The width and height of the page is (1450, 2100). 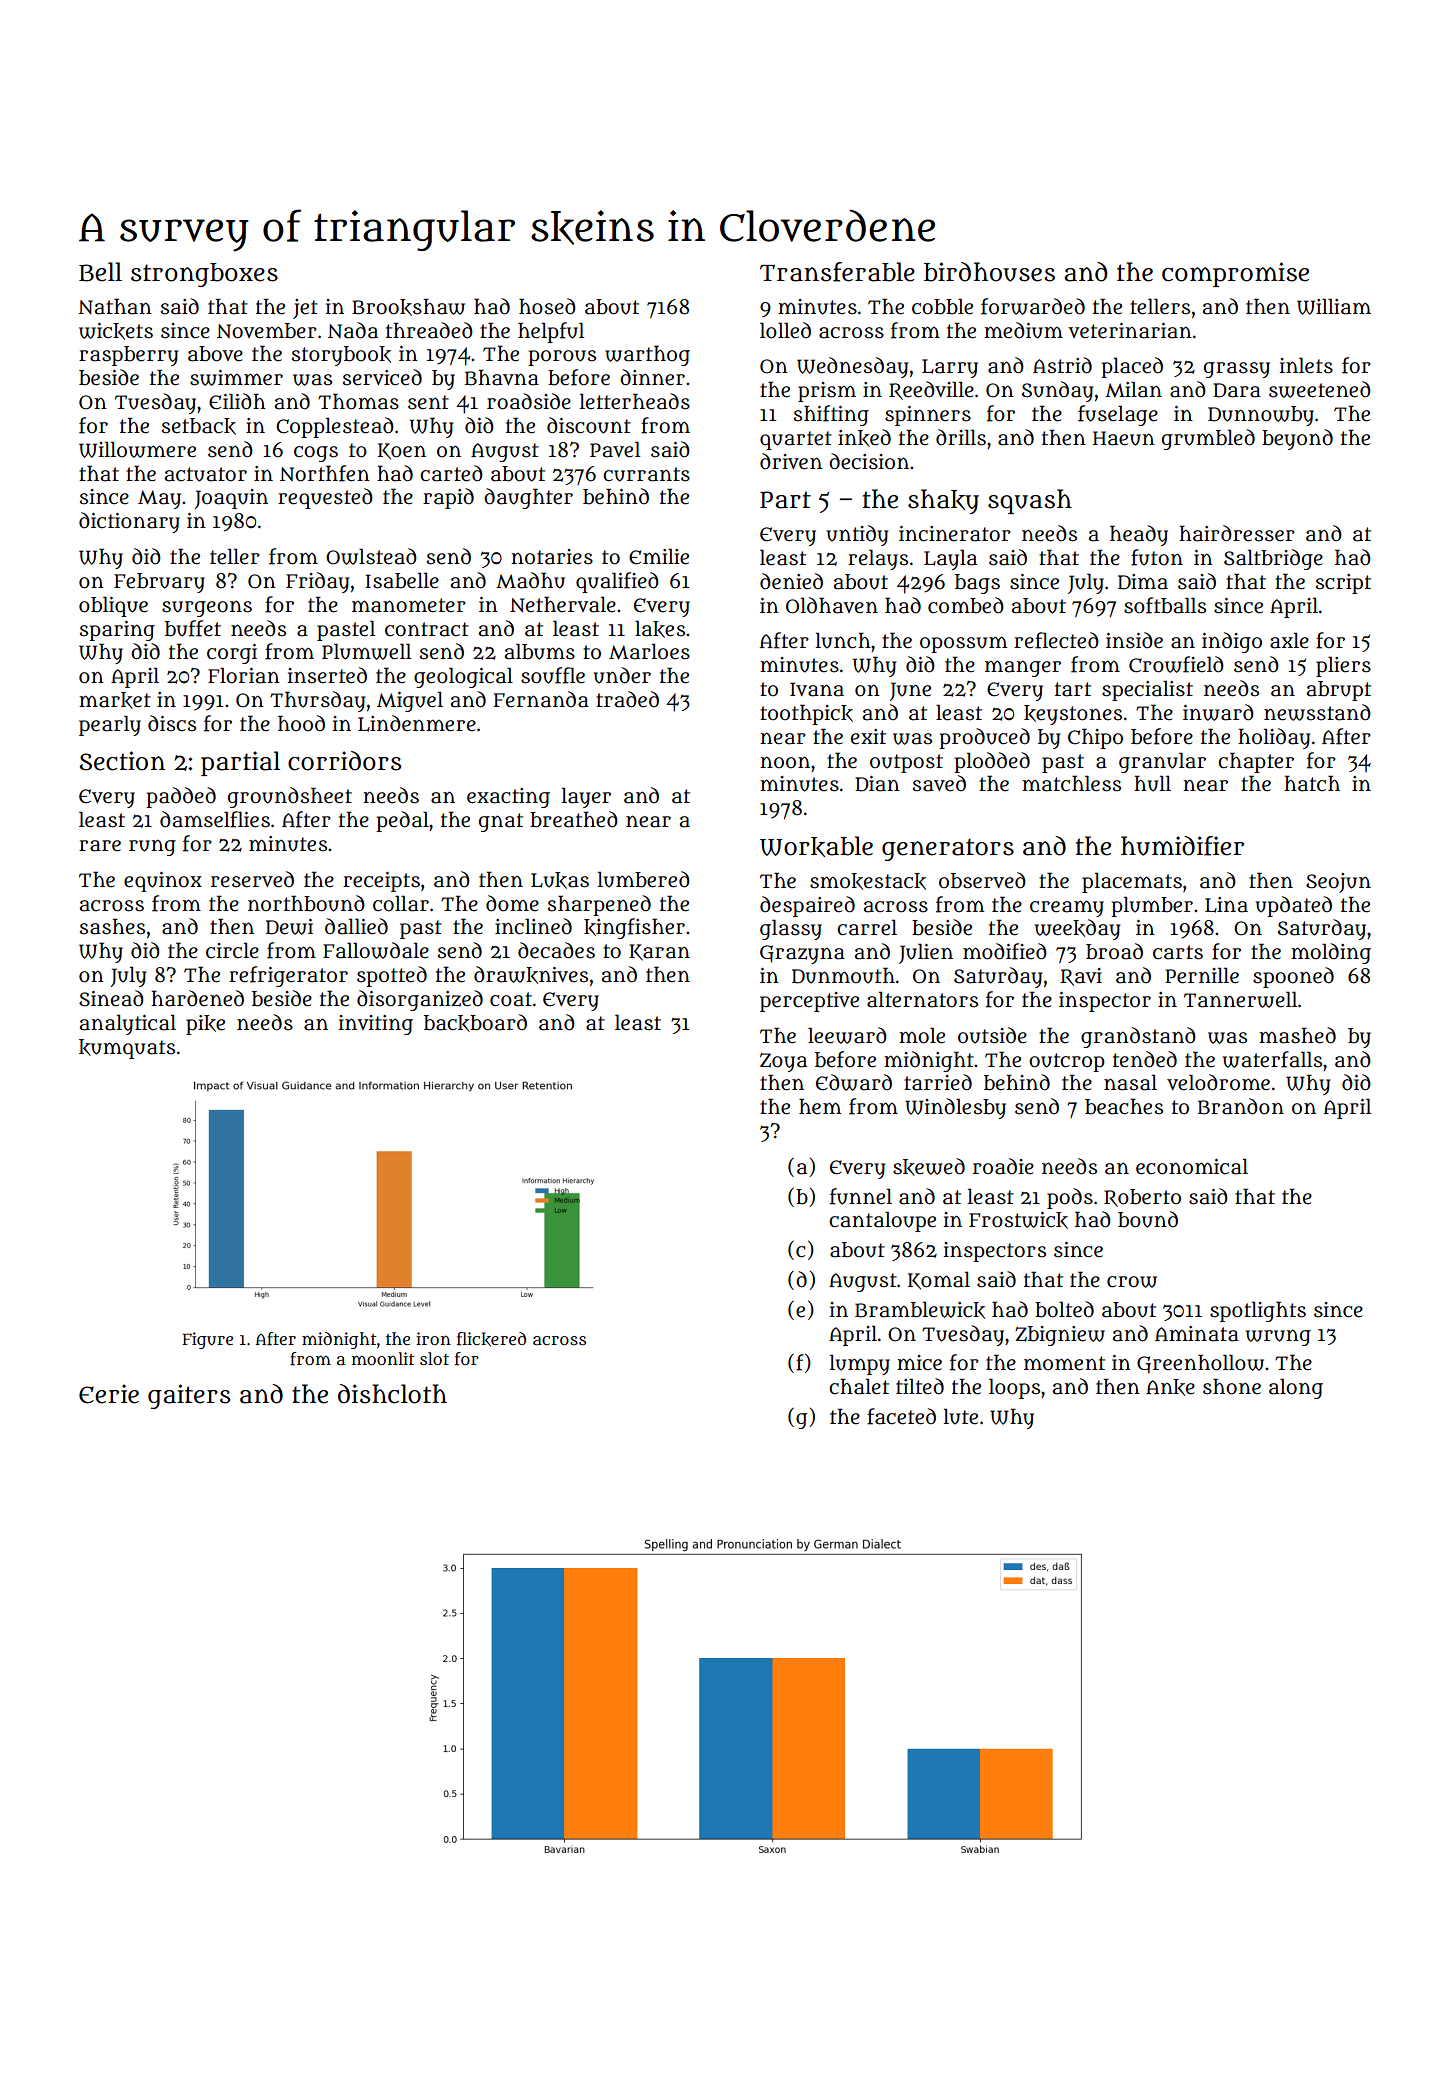 What do you see at coordinates (1343, 666) in the page?
I see `pliers` at bounding box center [1343, 666].
